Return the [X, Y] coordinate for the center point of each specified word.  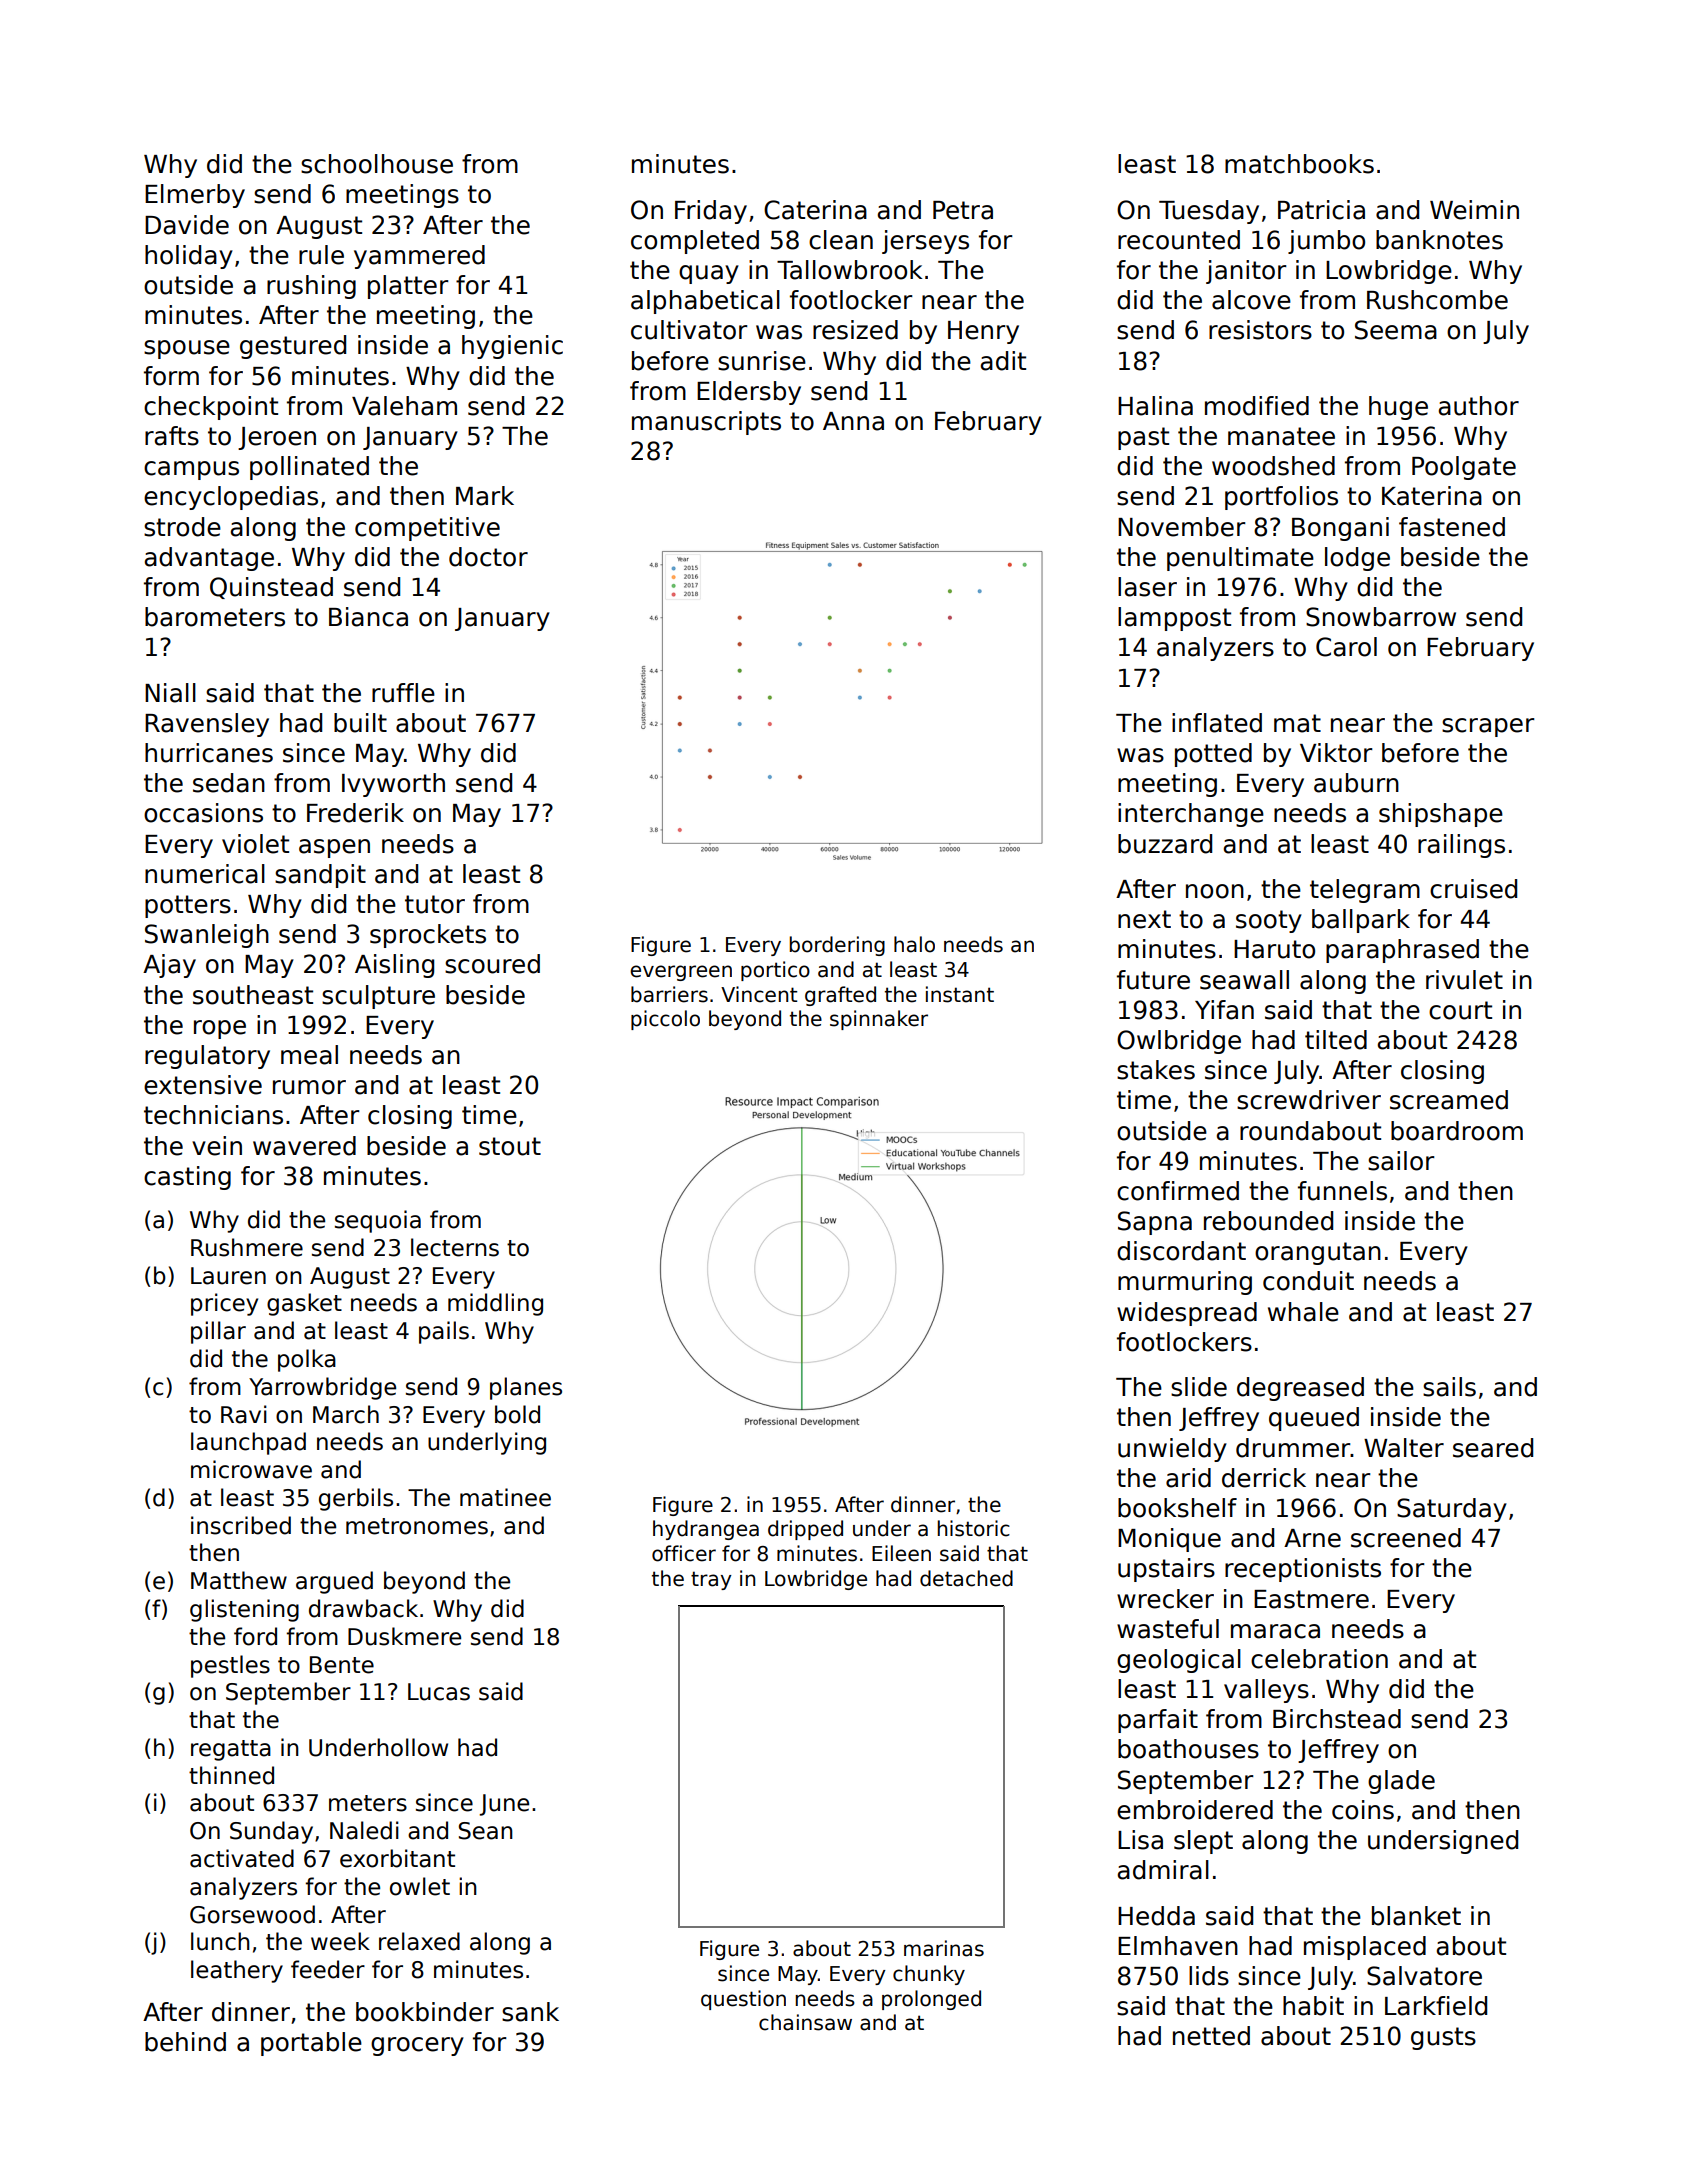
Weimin [1474, 210]
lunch [220, 1941]
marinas [944, 1948]
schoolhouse [377, 164]
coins [1363, 1810]
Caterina [815, 210]
